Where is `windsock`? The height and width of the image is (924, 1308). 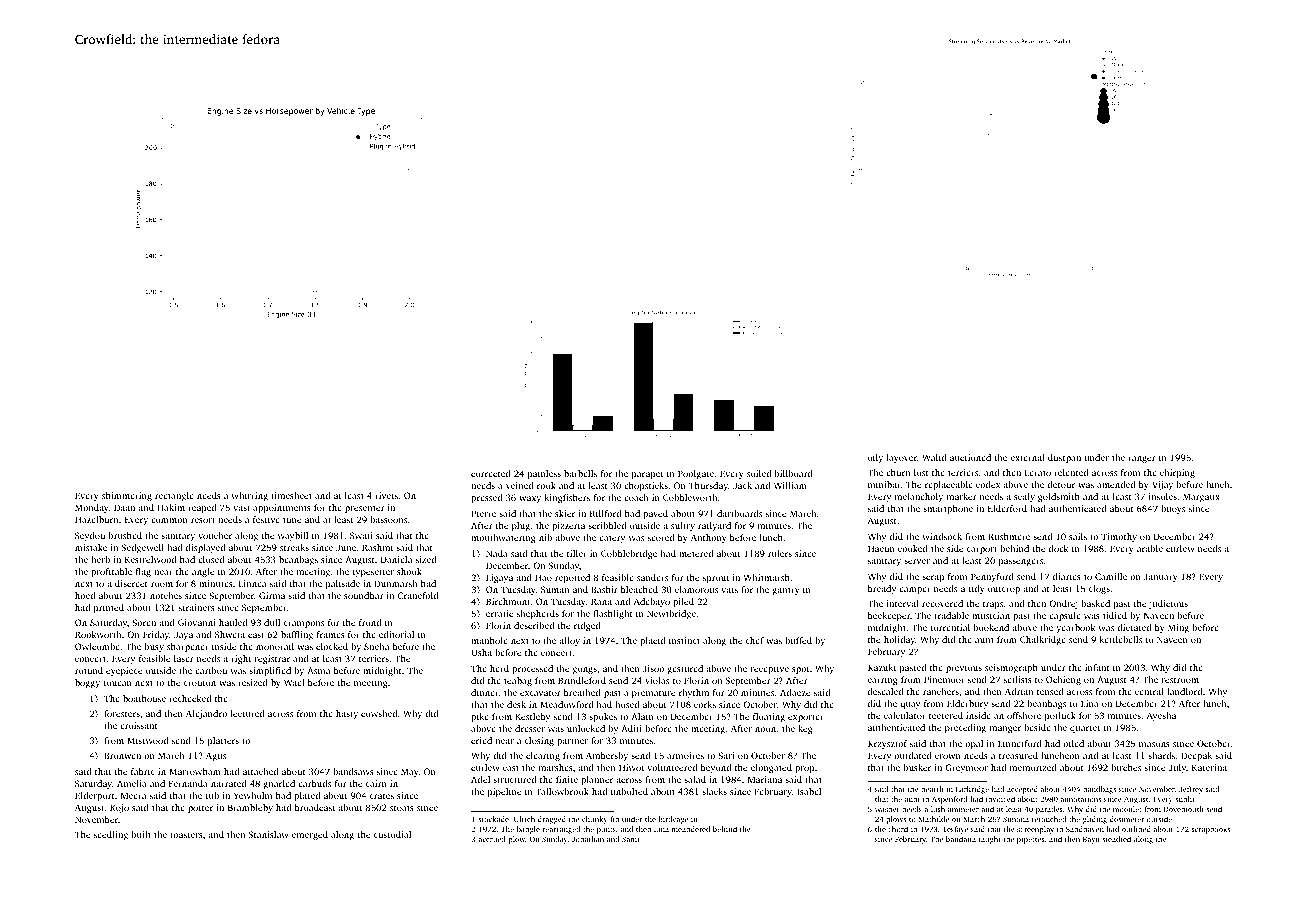
windsock is located at coordinates (942, 536).
